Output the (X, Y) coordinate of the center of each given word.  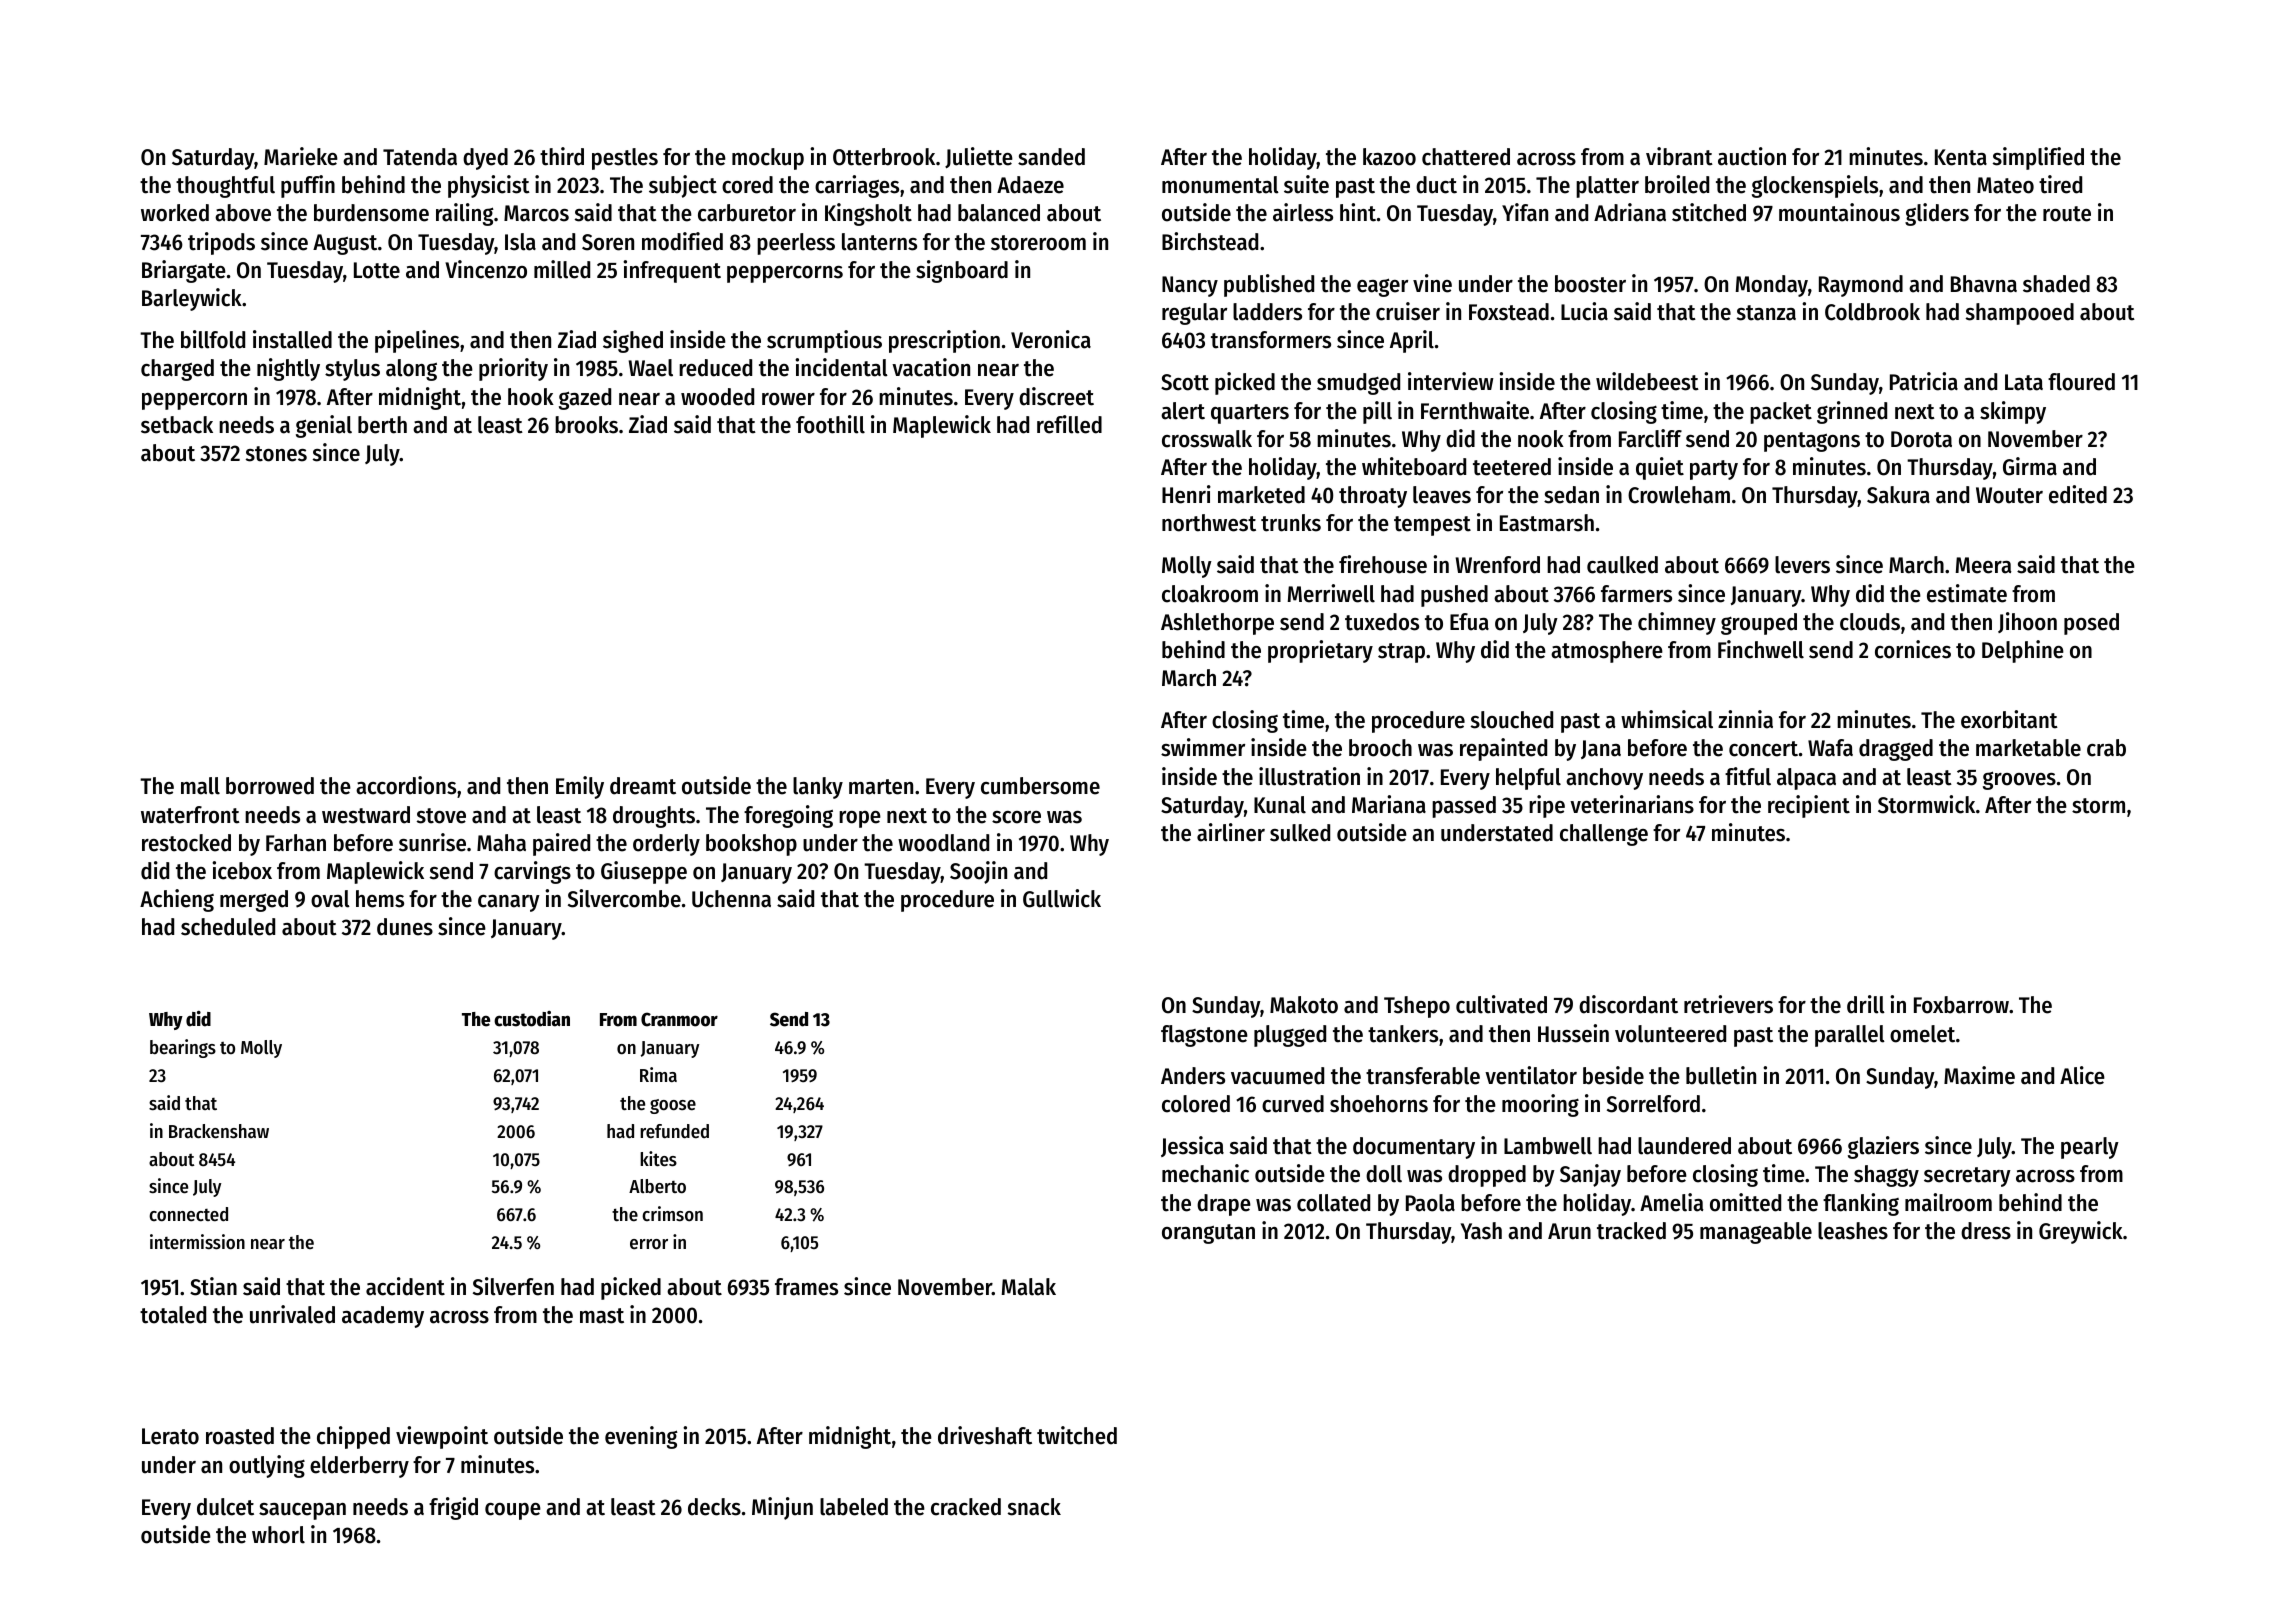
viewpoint (442, 1437)
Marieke (301, 156)
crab (2106, 748)
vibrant (1679, 156)
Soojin (978, 872)
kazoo (1389, 157)
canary (509, 903)
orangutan (1208, 1234)
